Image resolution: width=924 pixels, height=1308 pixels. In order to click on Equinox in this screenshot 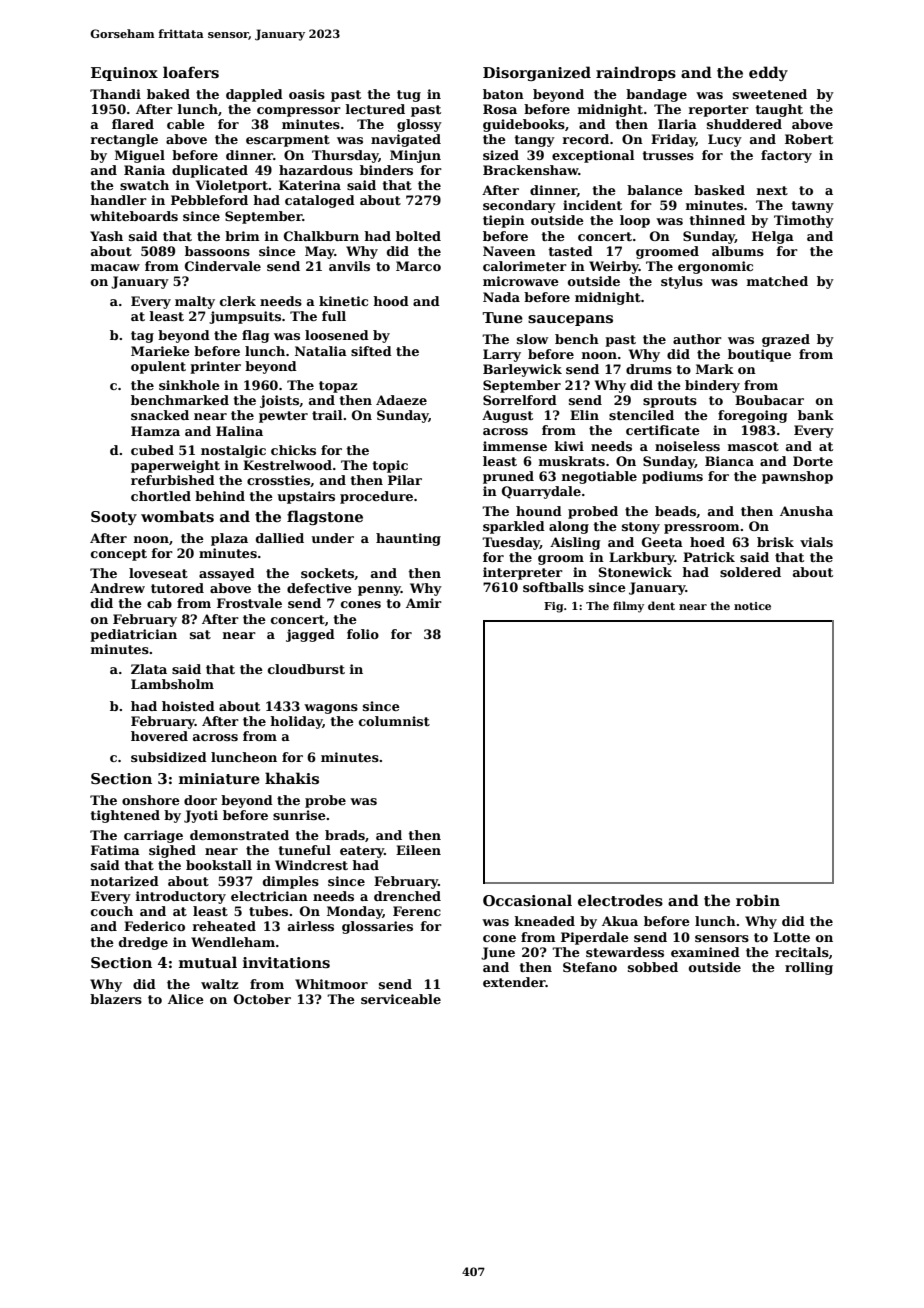, I will do `click(124, 74)`.
